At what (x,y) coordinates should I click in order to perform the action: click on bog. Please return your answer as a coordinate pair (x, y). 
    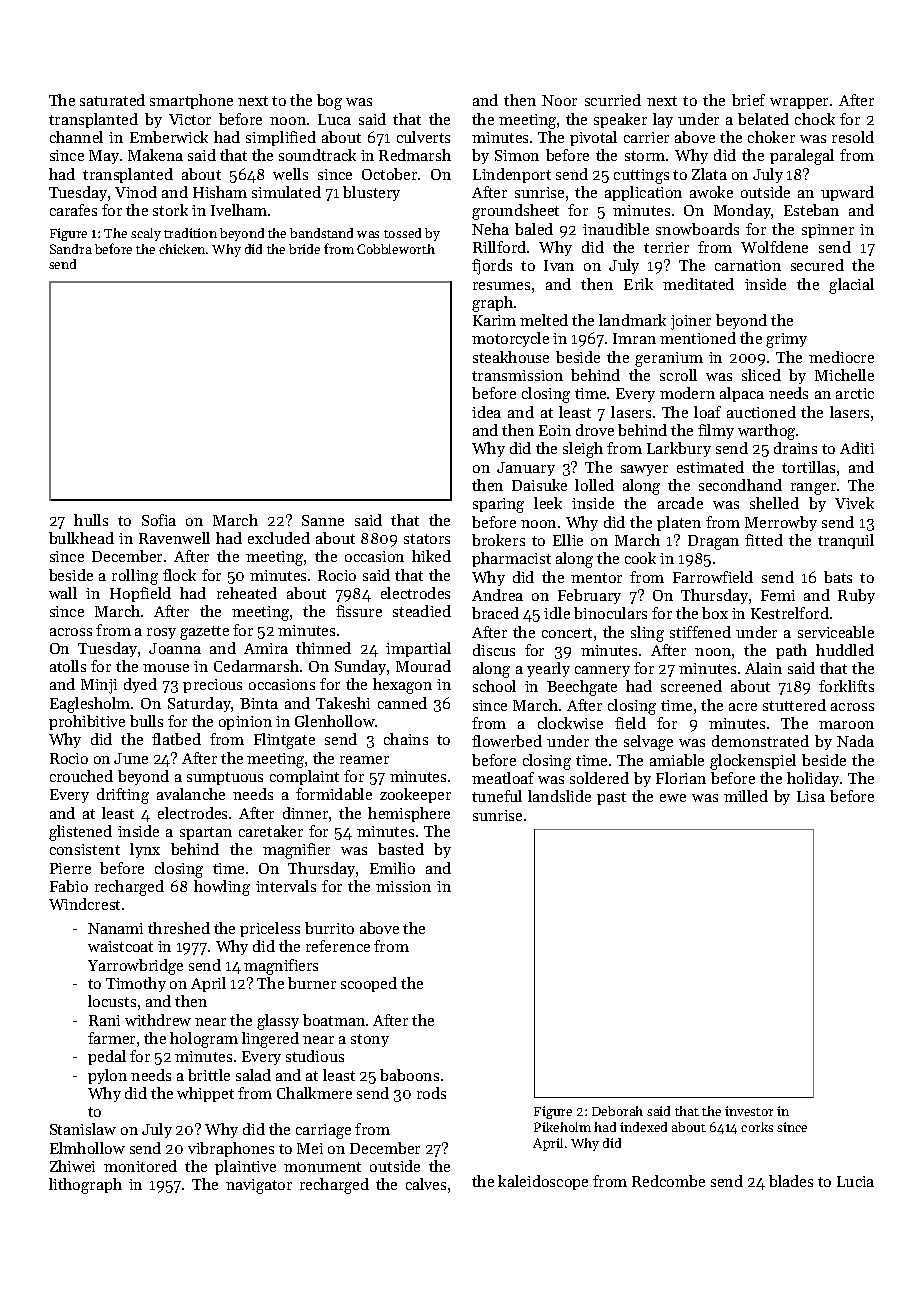
    Looking at the image, I should click on (329, 102).
